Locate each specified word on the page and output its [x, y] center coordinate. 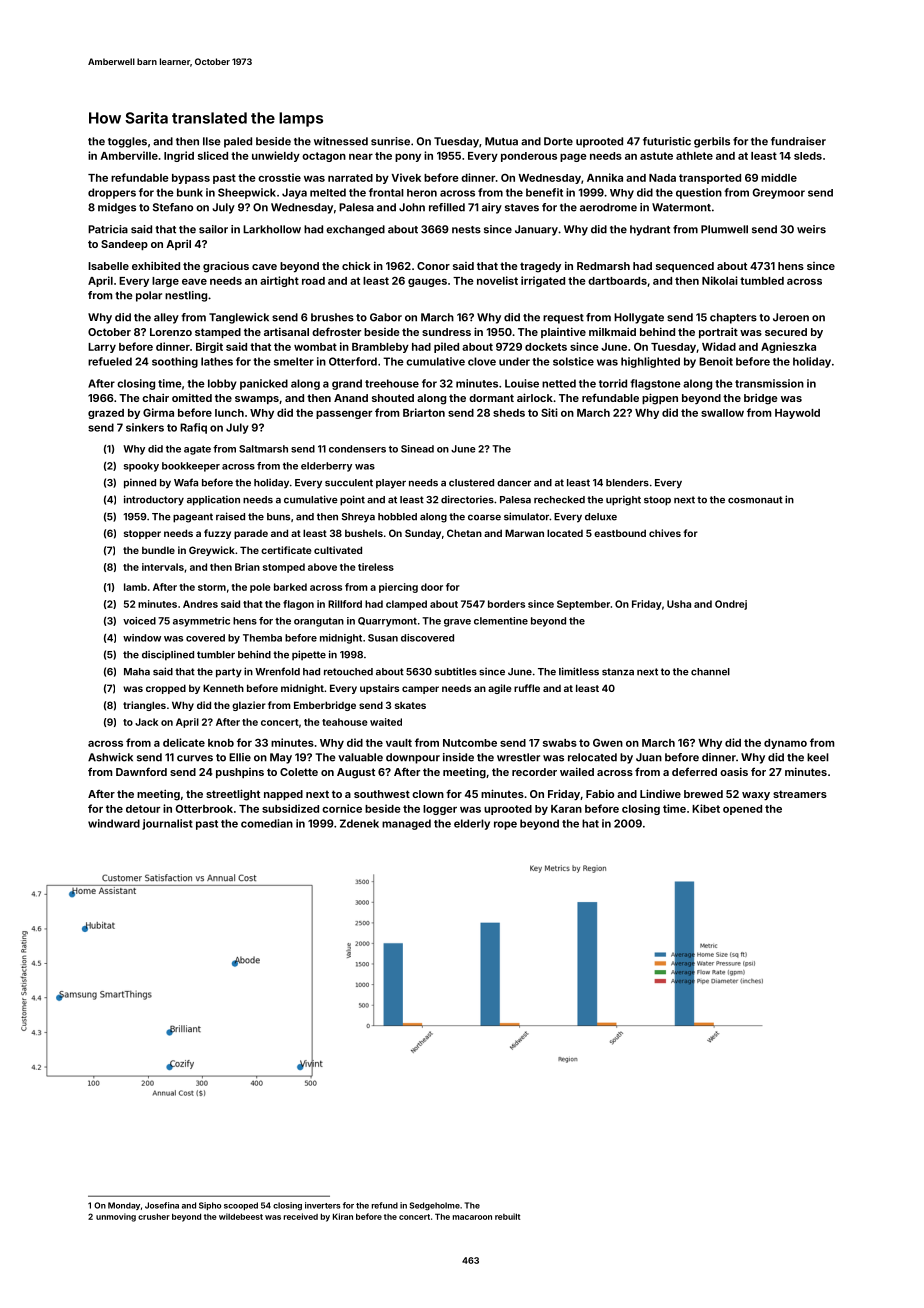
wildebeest [241, 1216]
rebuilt [507, 1216]
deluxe [601, 517]
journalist [167, 824]
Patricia [108, 229]
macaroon [472, 1217]
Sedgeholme [435, 1206]
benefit [544, 192]
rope [505, 825]
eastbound [620, 533]
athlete [694, 156]
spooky [141, 467]
